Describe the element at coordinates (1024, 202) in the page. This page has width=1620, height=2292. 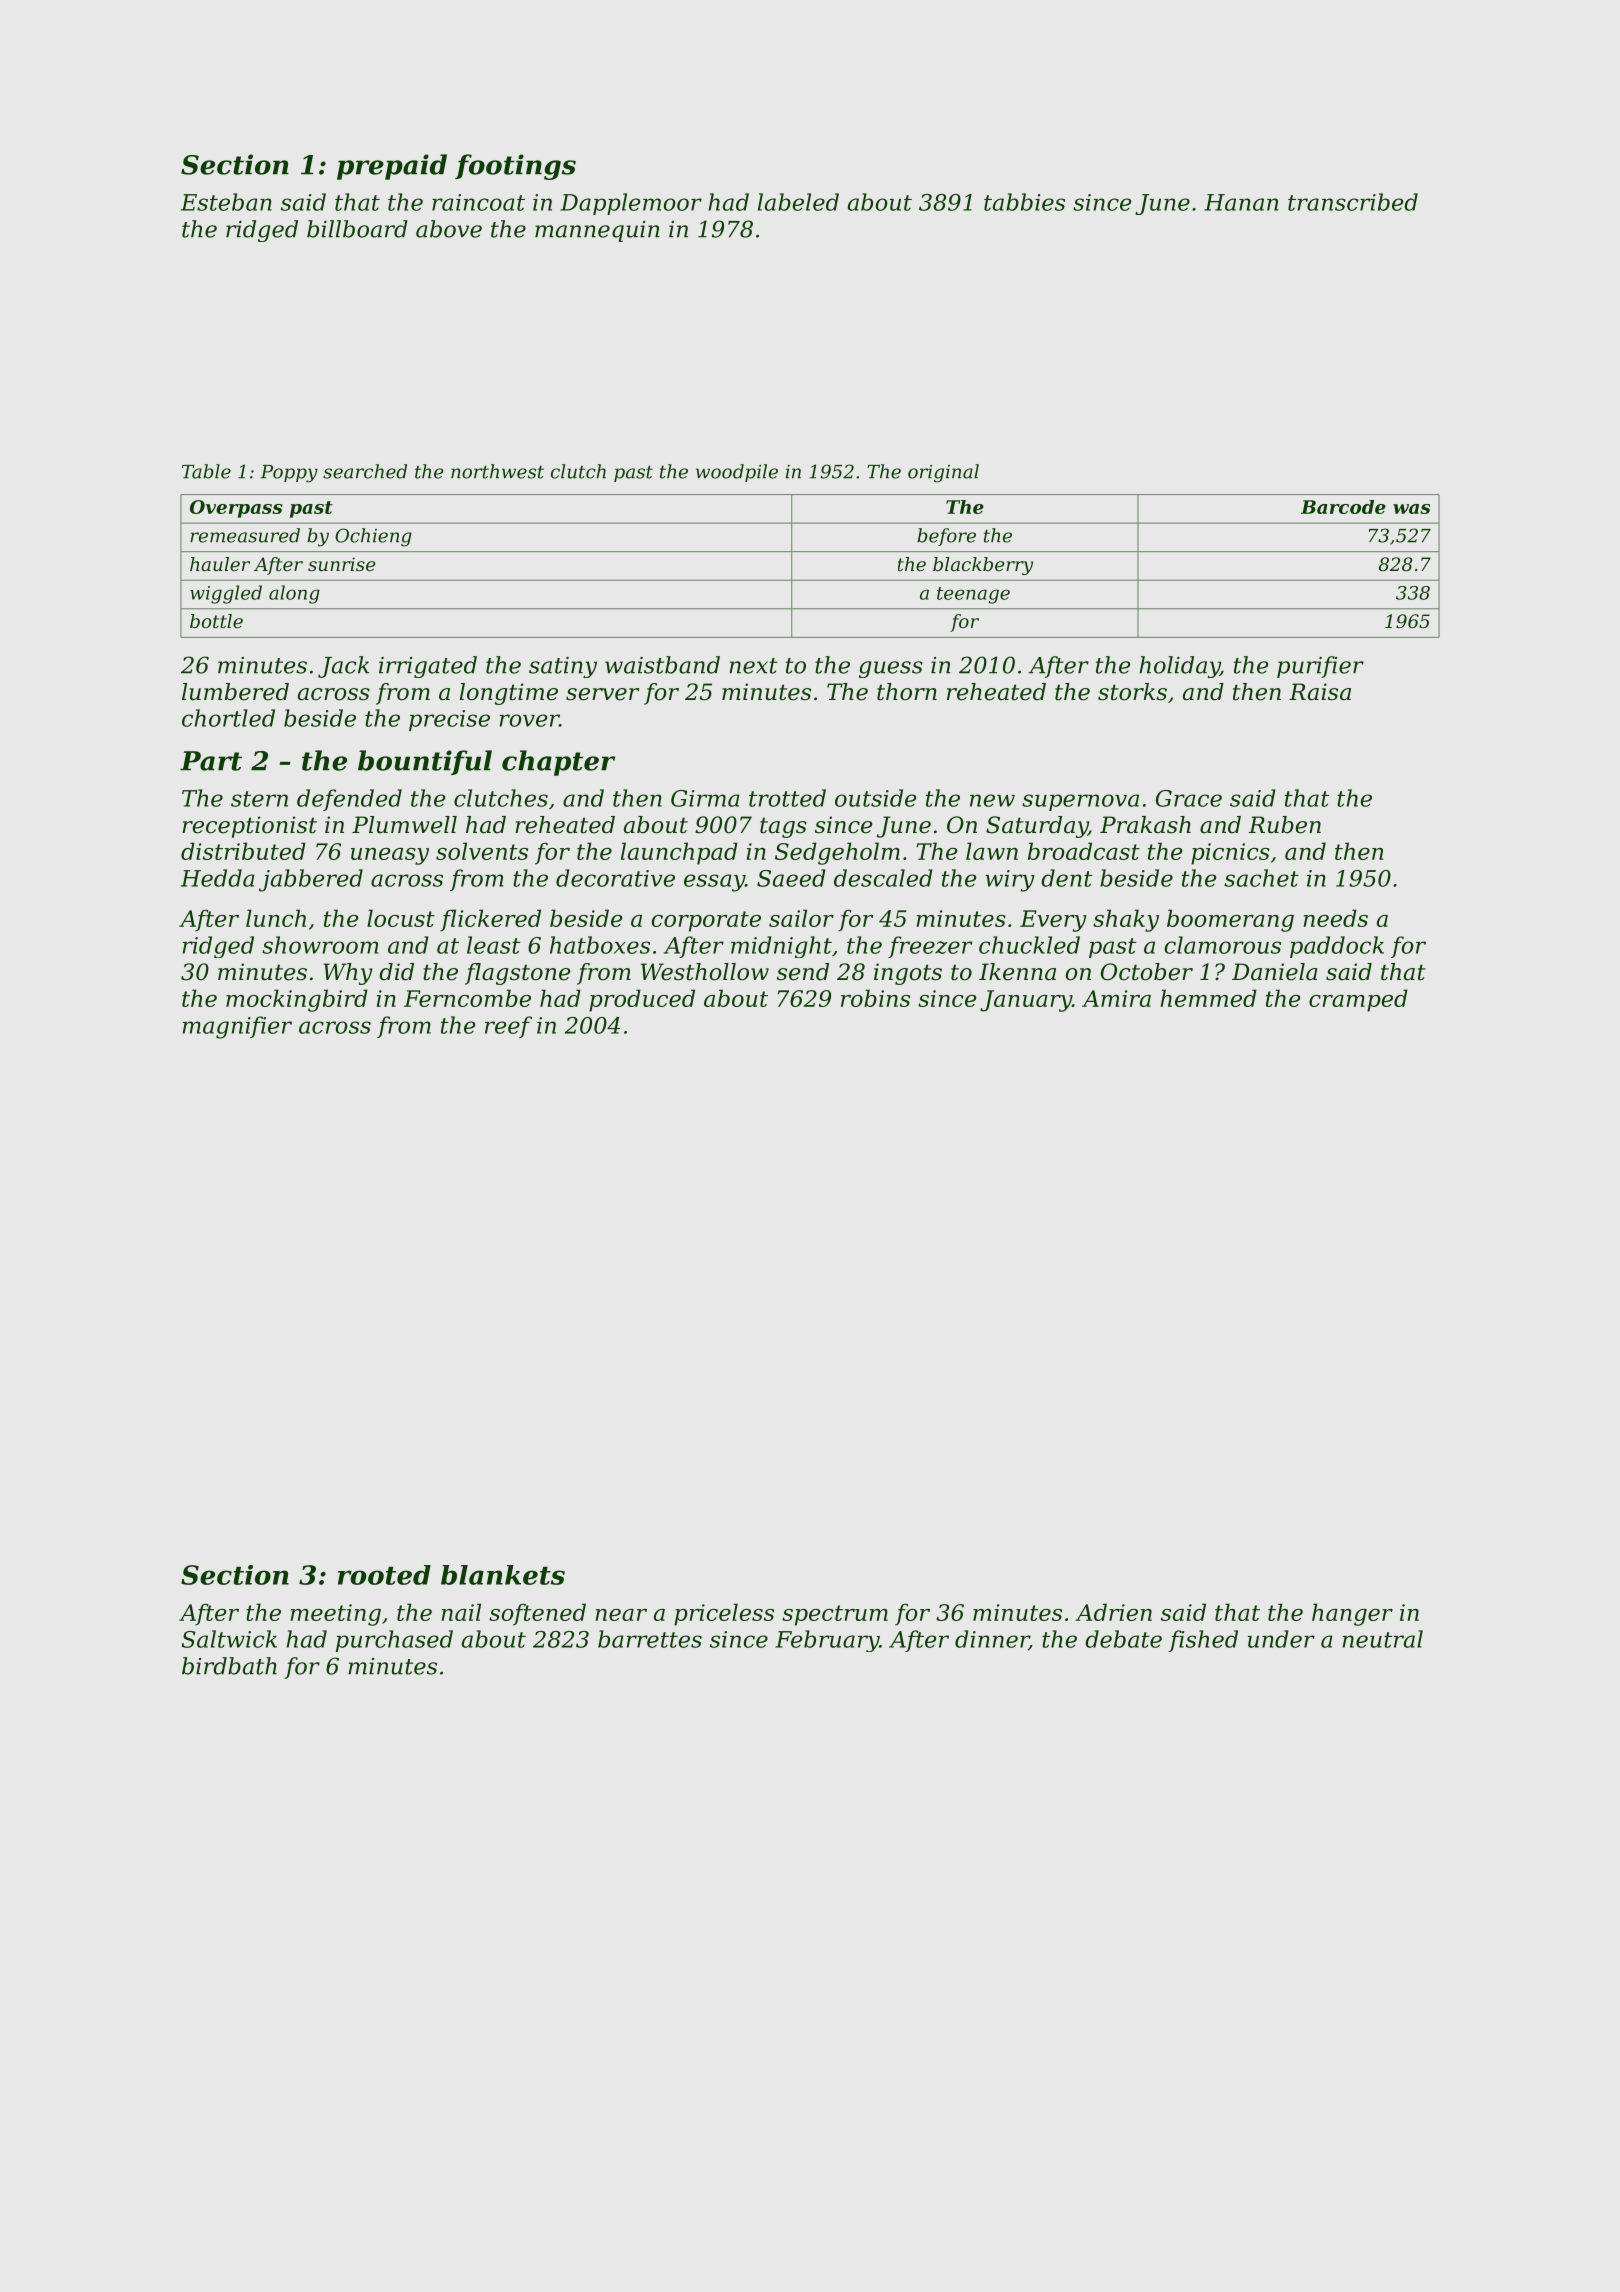
I see `tabbies` at that location.
